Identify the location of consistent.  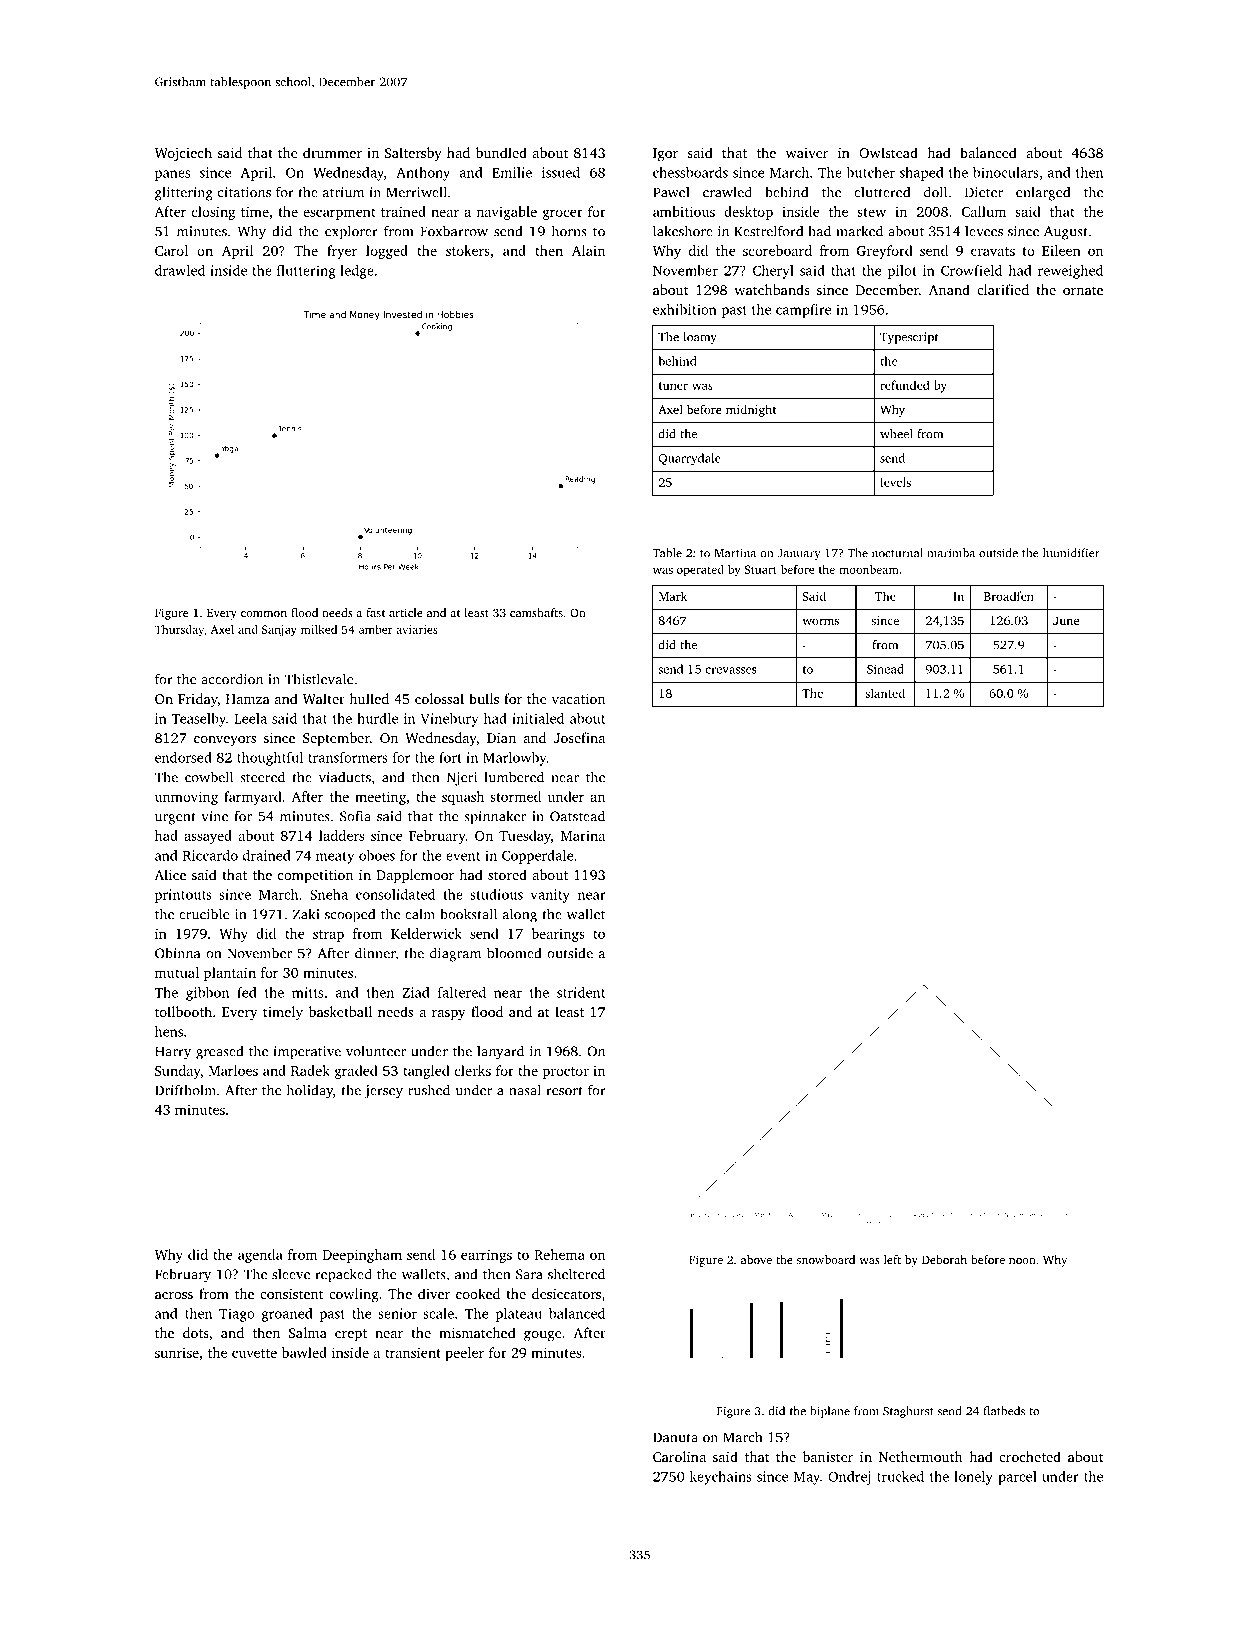
(291, 1294).
